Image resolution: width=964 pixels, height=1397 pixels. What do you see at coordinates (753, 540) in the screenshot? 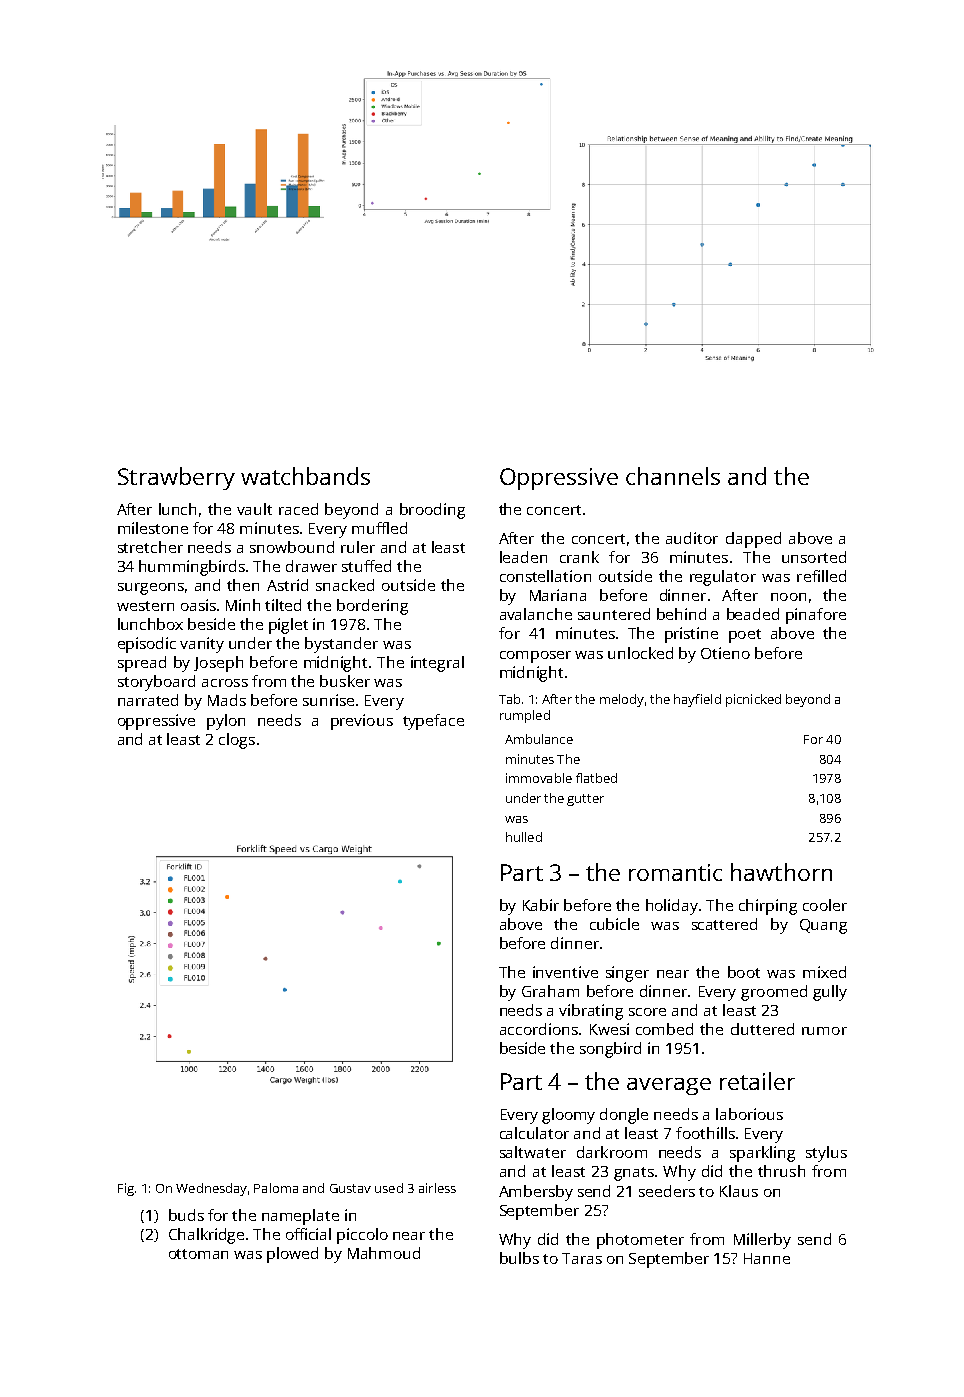
I see `clapped` at bounding box center [753, 540].
